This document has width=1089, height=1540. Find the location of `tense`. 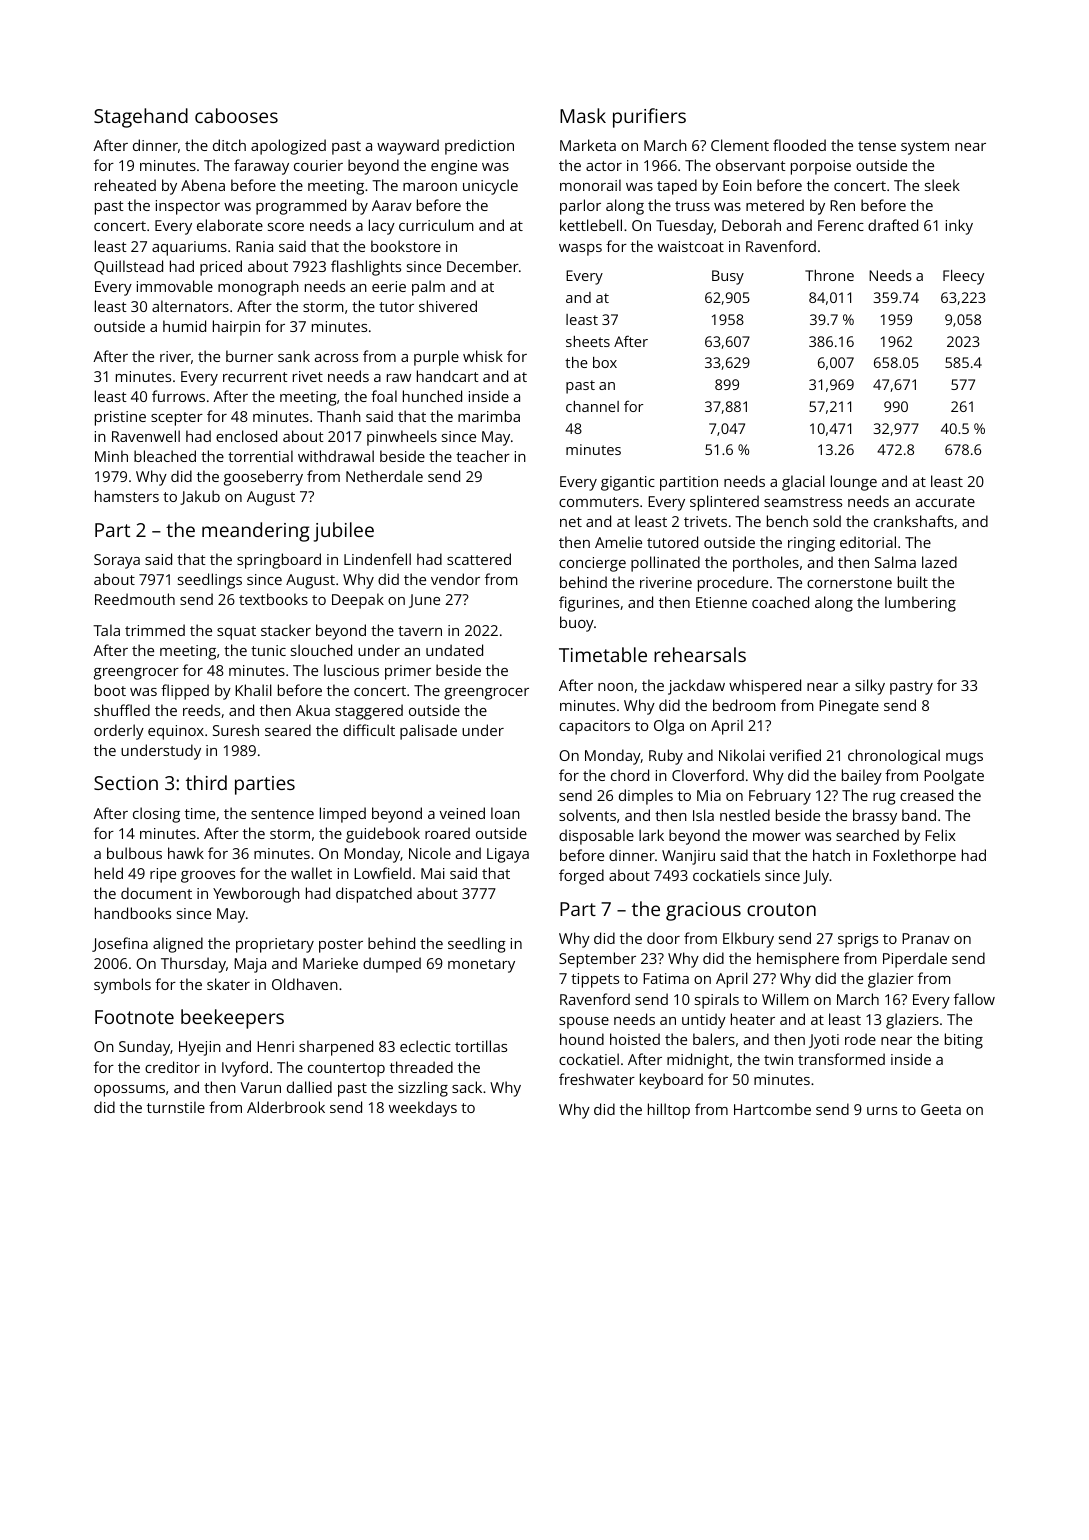

tense is located at coordinates (877, 146).
